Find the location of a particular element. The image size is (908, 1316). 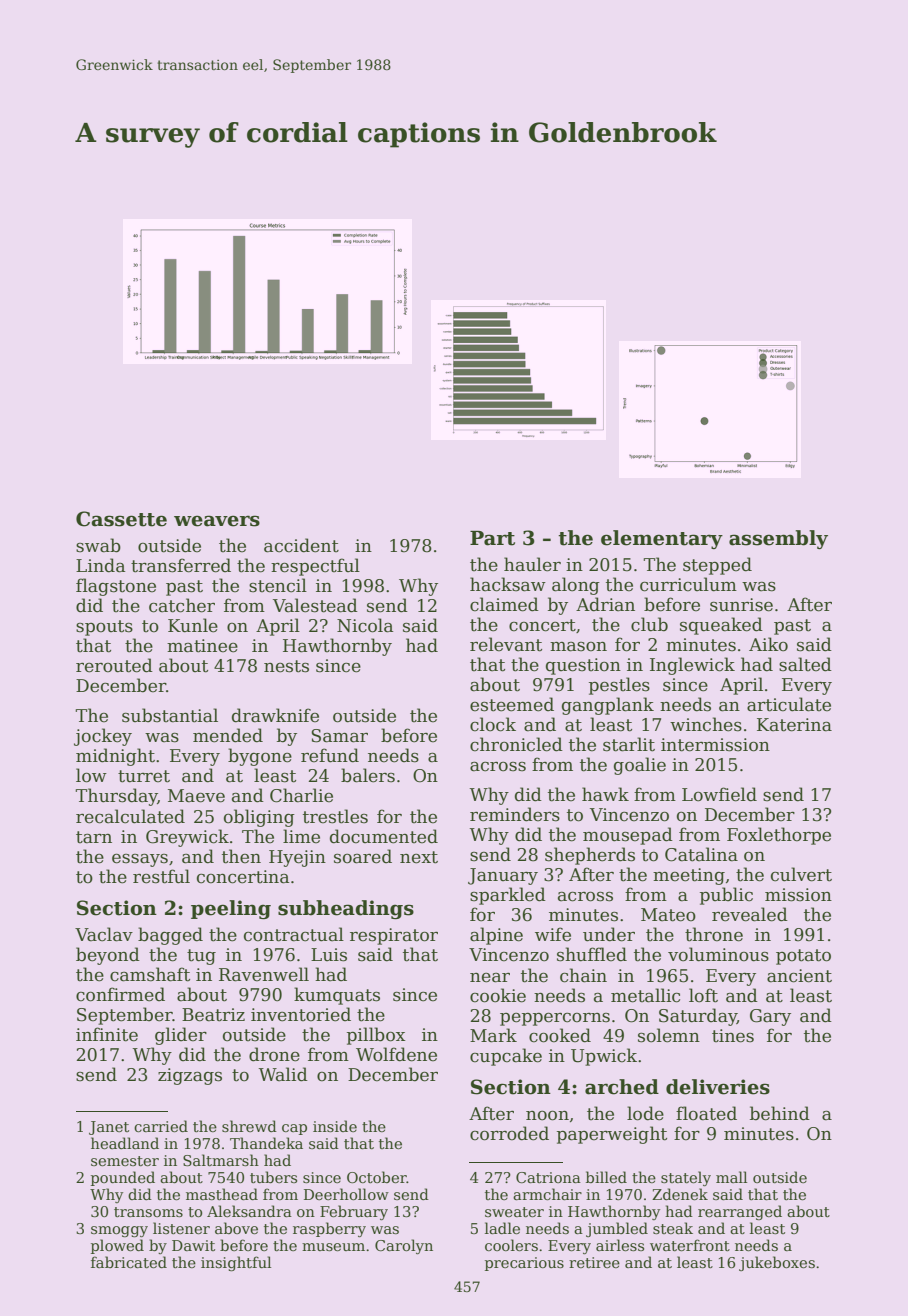

relevant is located at coordinates (506, 644).
